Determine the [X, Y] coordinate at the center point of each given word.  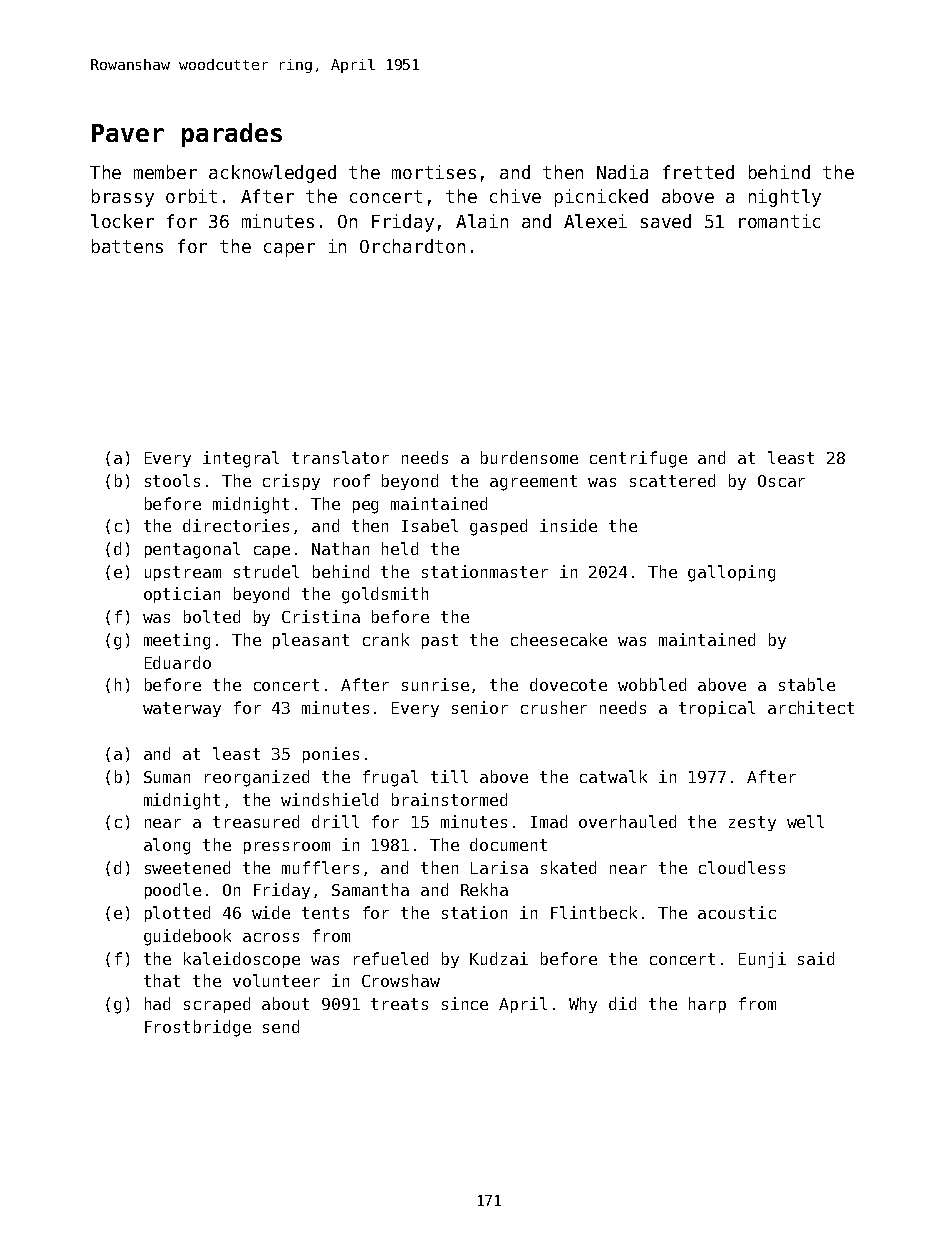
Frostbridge [198, 1028]
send [281, 1026]
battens [127, 246]
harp [707, 1005]
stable [807, 684]
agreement [533, 483]
